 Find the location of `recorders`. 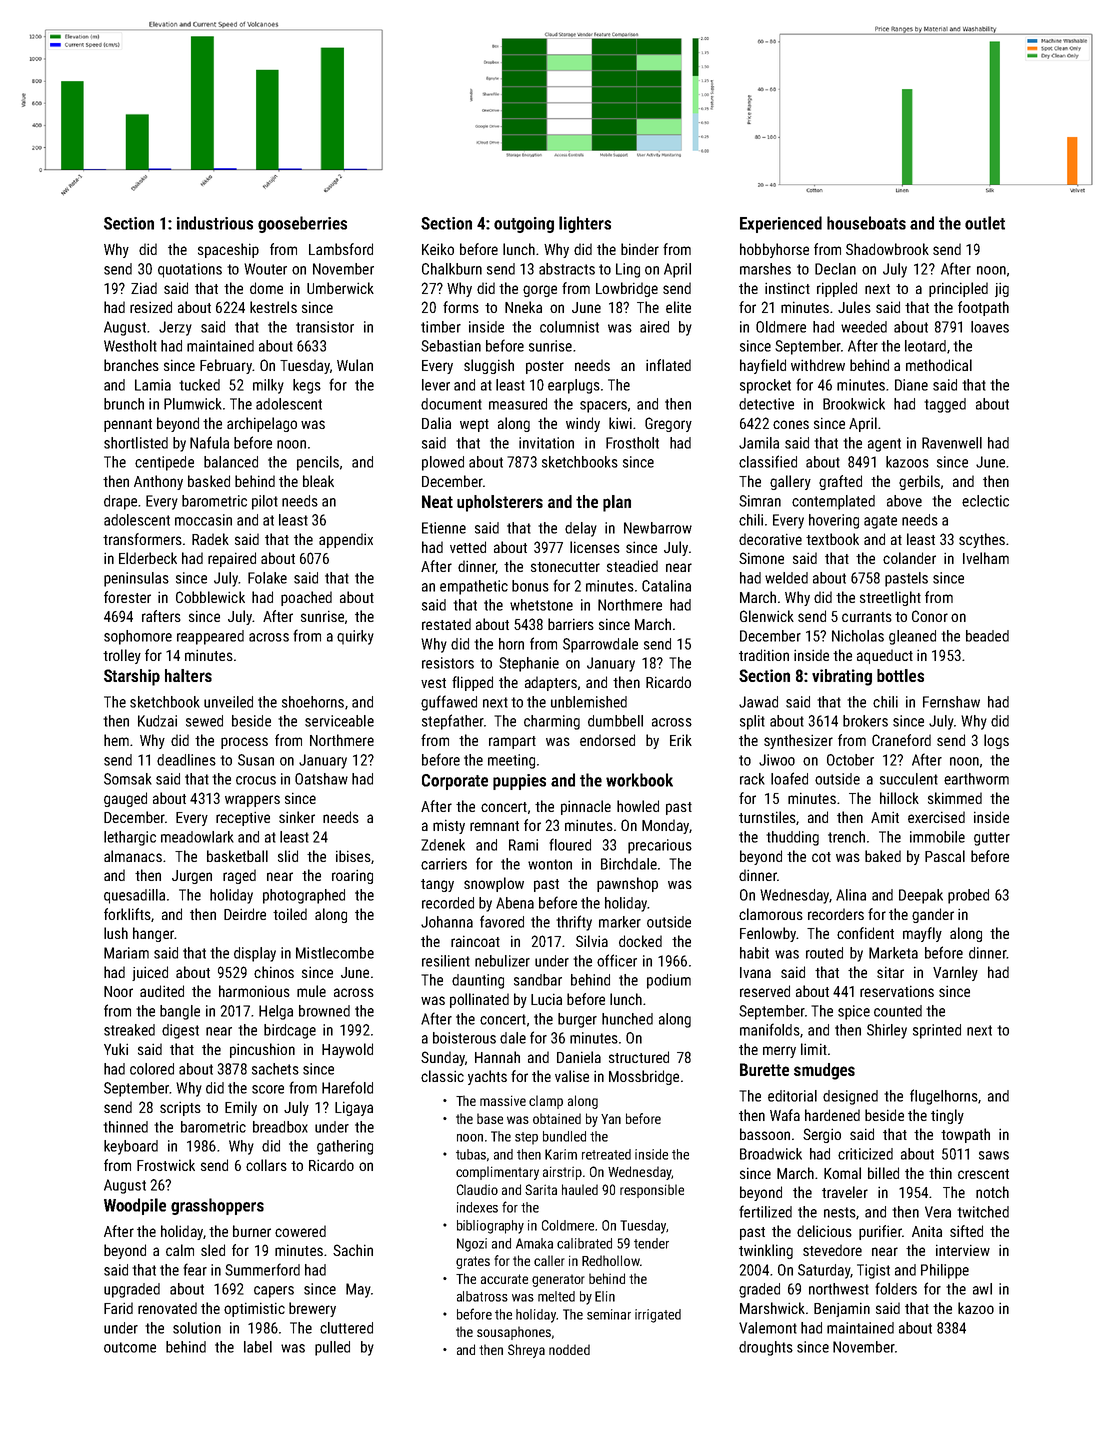

recorders is located at coordinates (836, 914).
